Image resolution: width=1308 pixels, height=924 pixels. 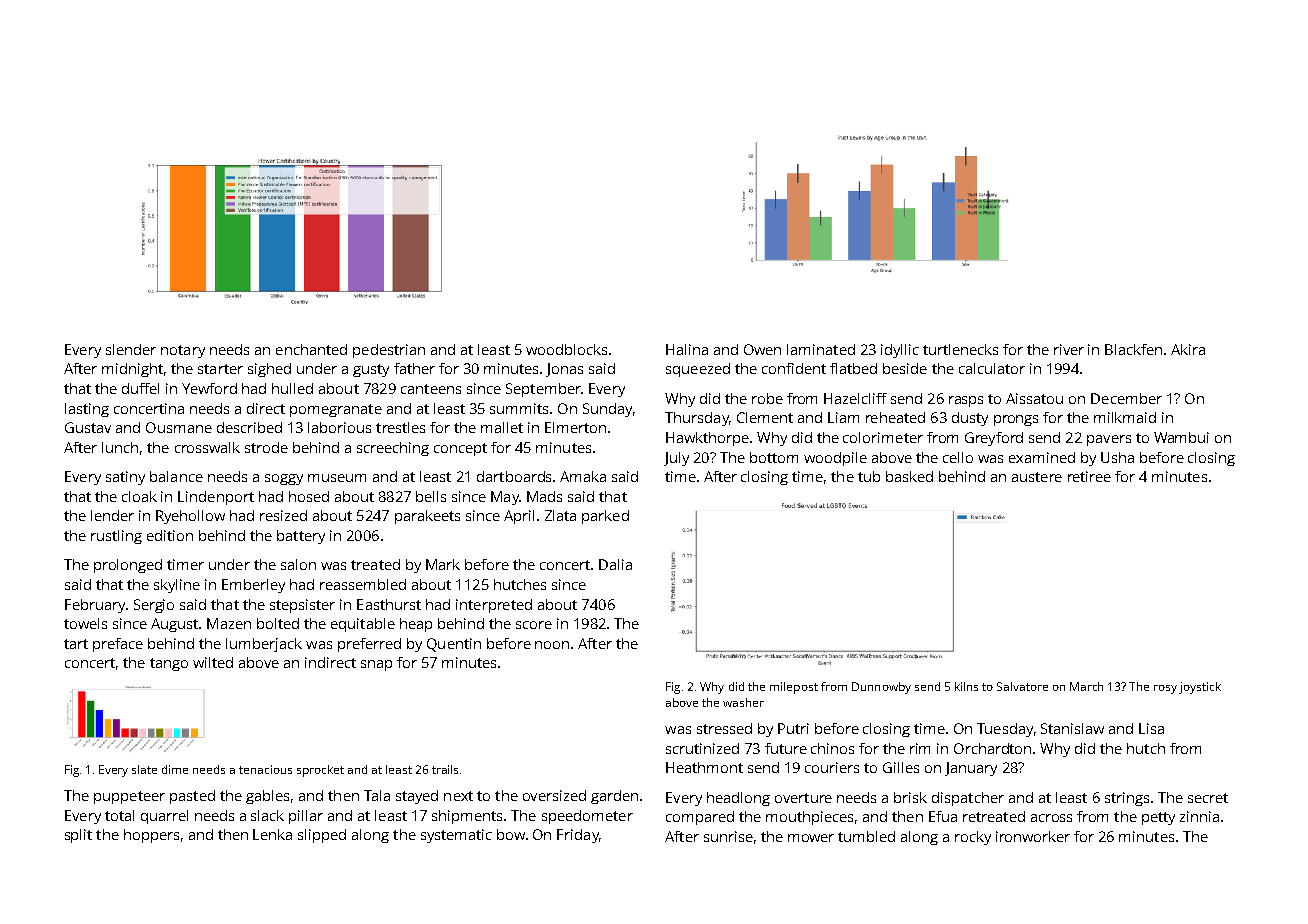 I want to click on slipped, so click(x=322, y=836).
